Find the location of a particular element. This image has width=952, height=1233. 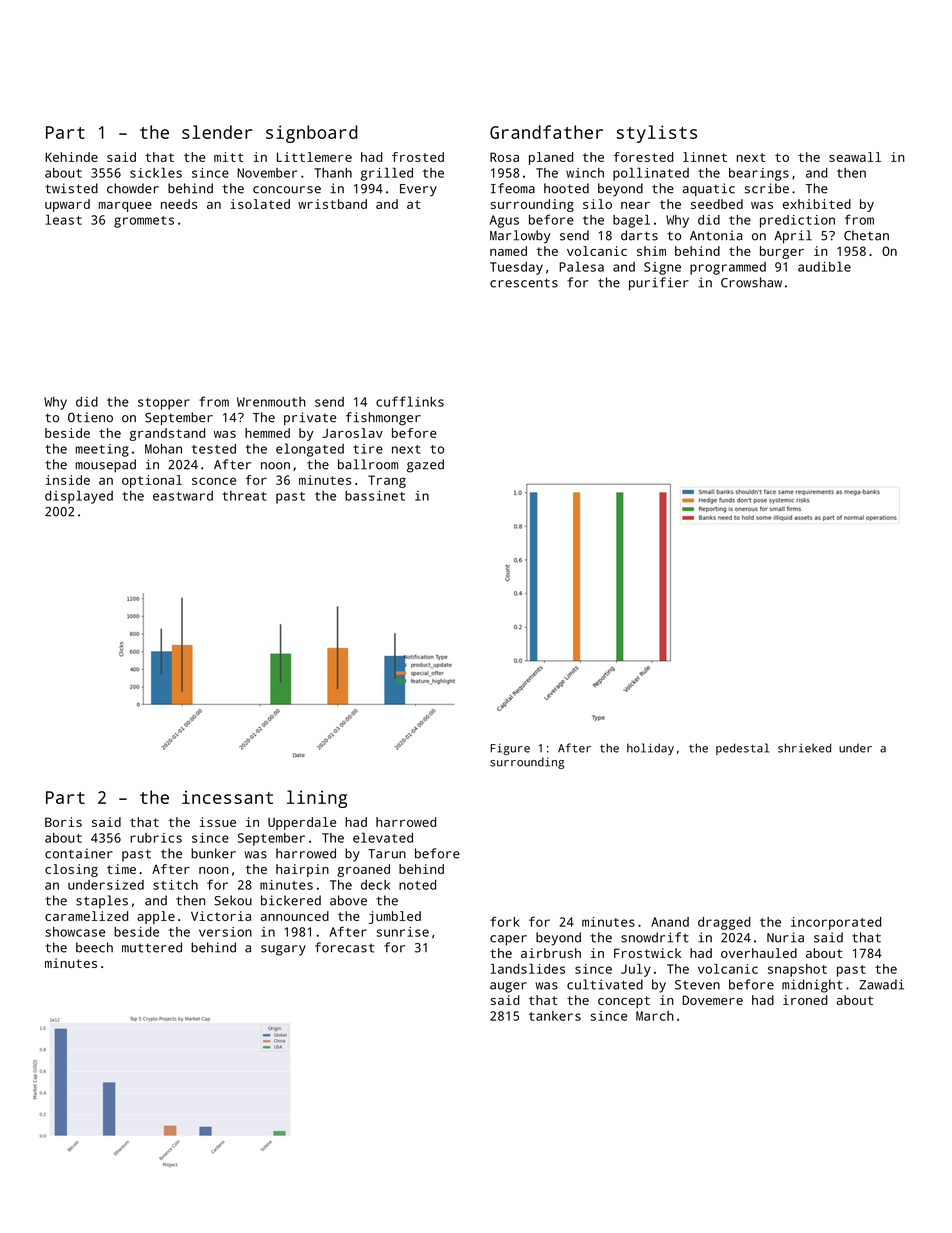

lining is located at coordinates (317, 799).
